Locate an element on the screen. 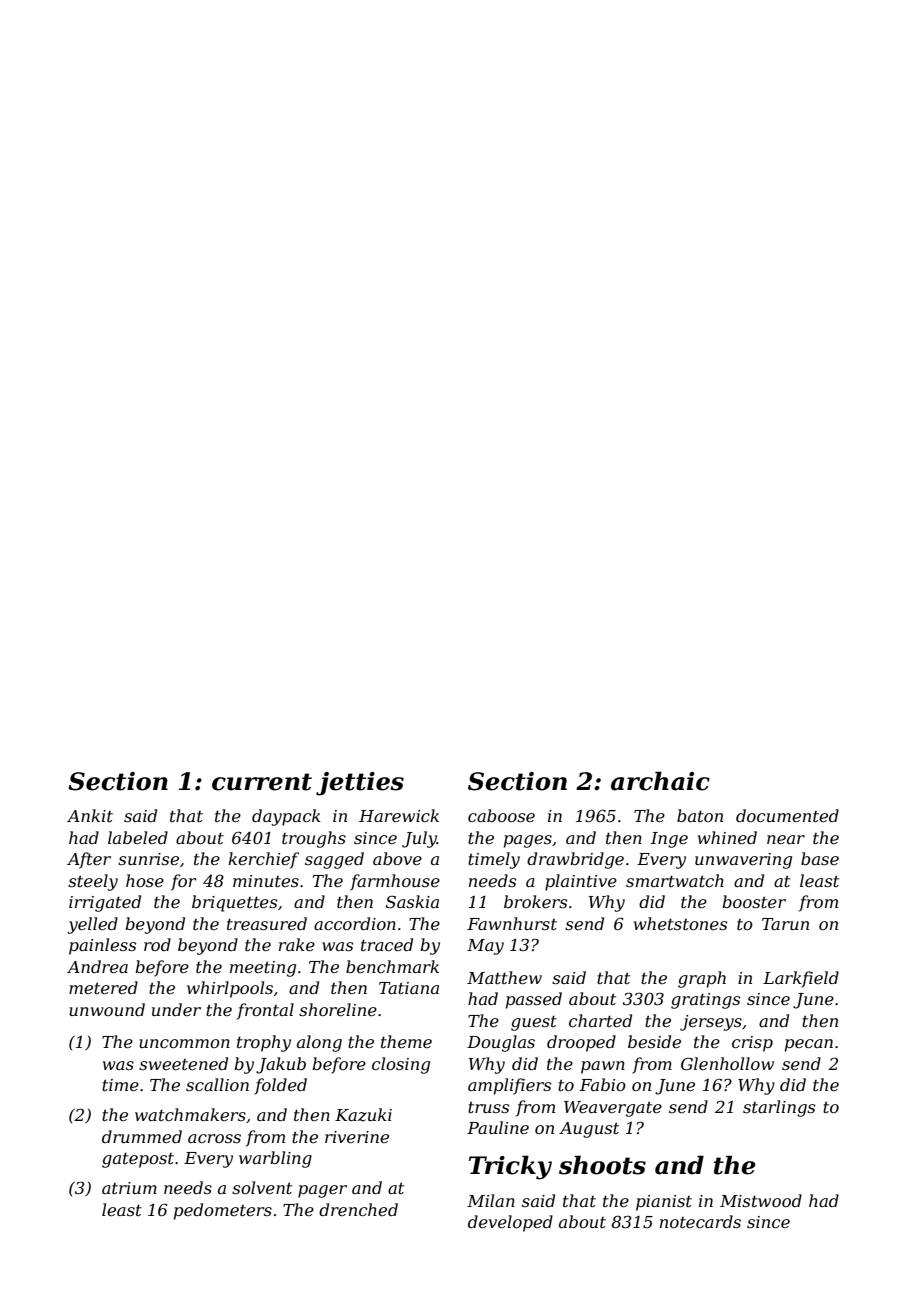 This screenshot has width=908, height=1316. sweetened is located at coordinates (183, 1063).
